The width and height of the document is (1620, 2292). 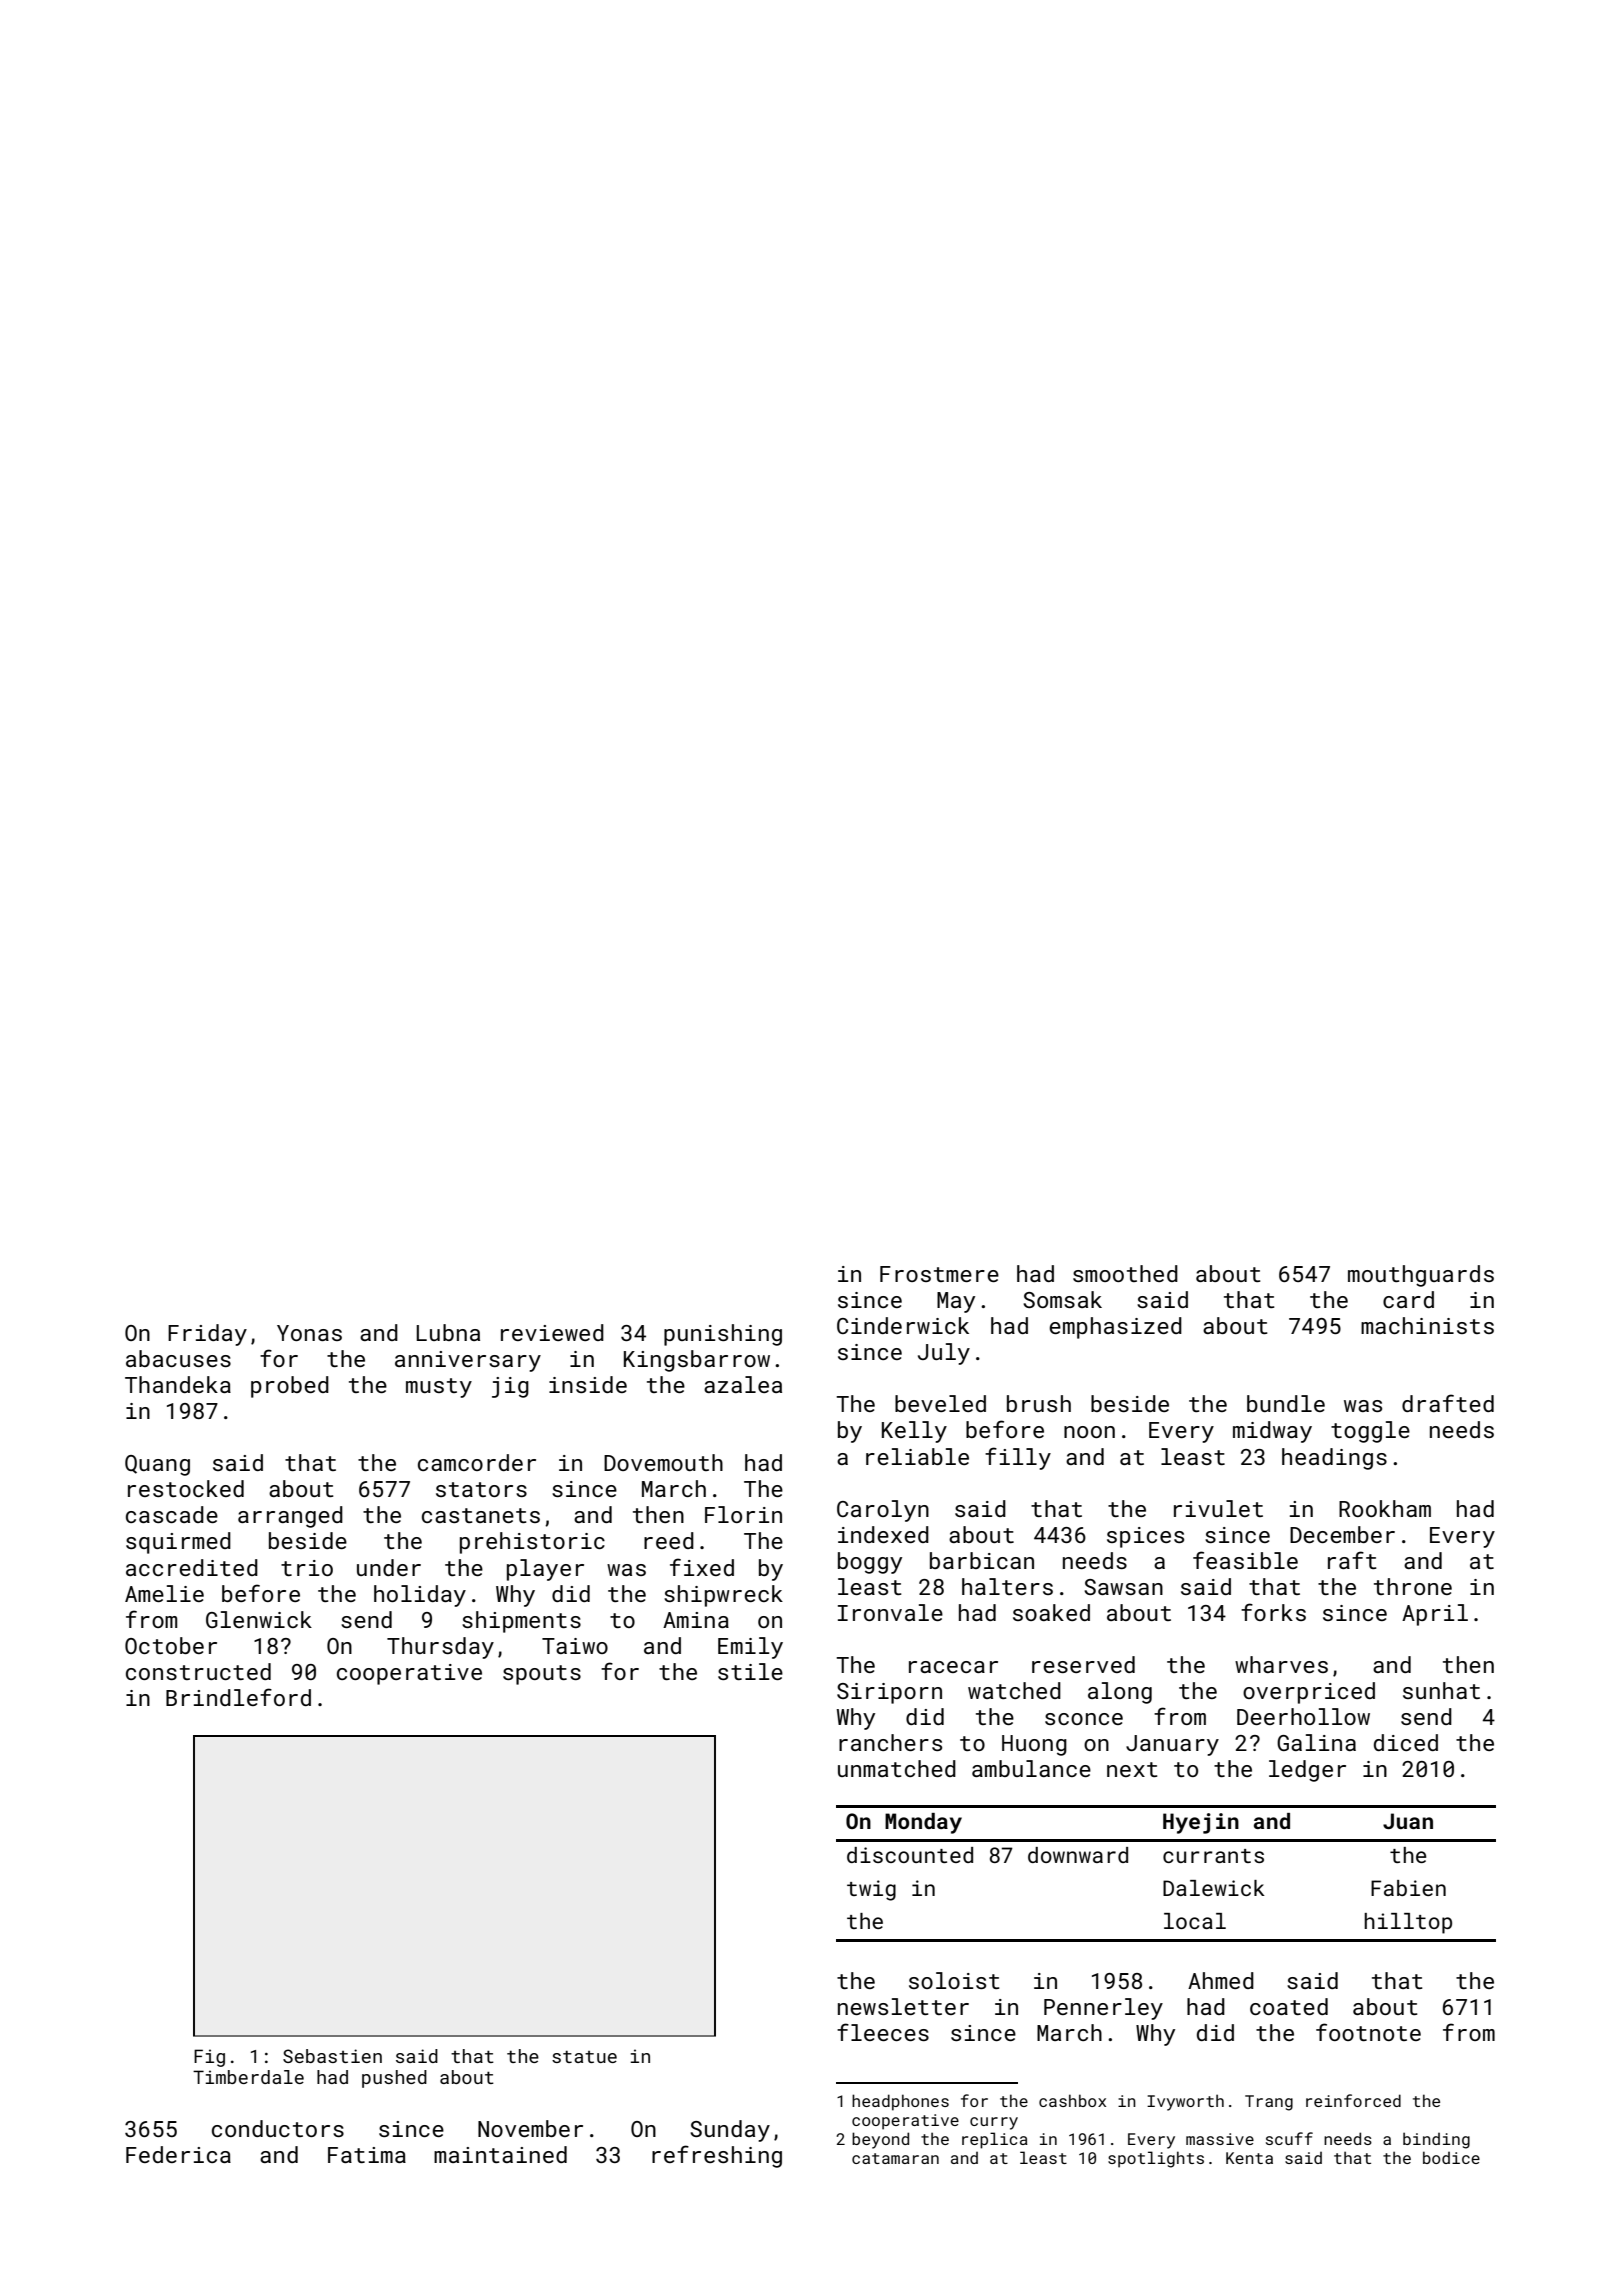 What do you see at coordinates (1289, 2006) in the document?
I see `coated` at bounding box center [1289, 2006].
